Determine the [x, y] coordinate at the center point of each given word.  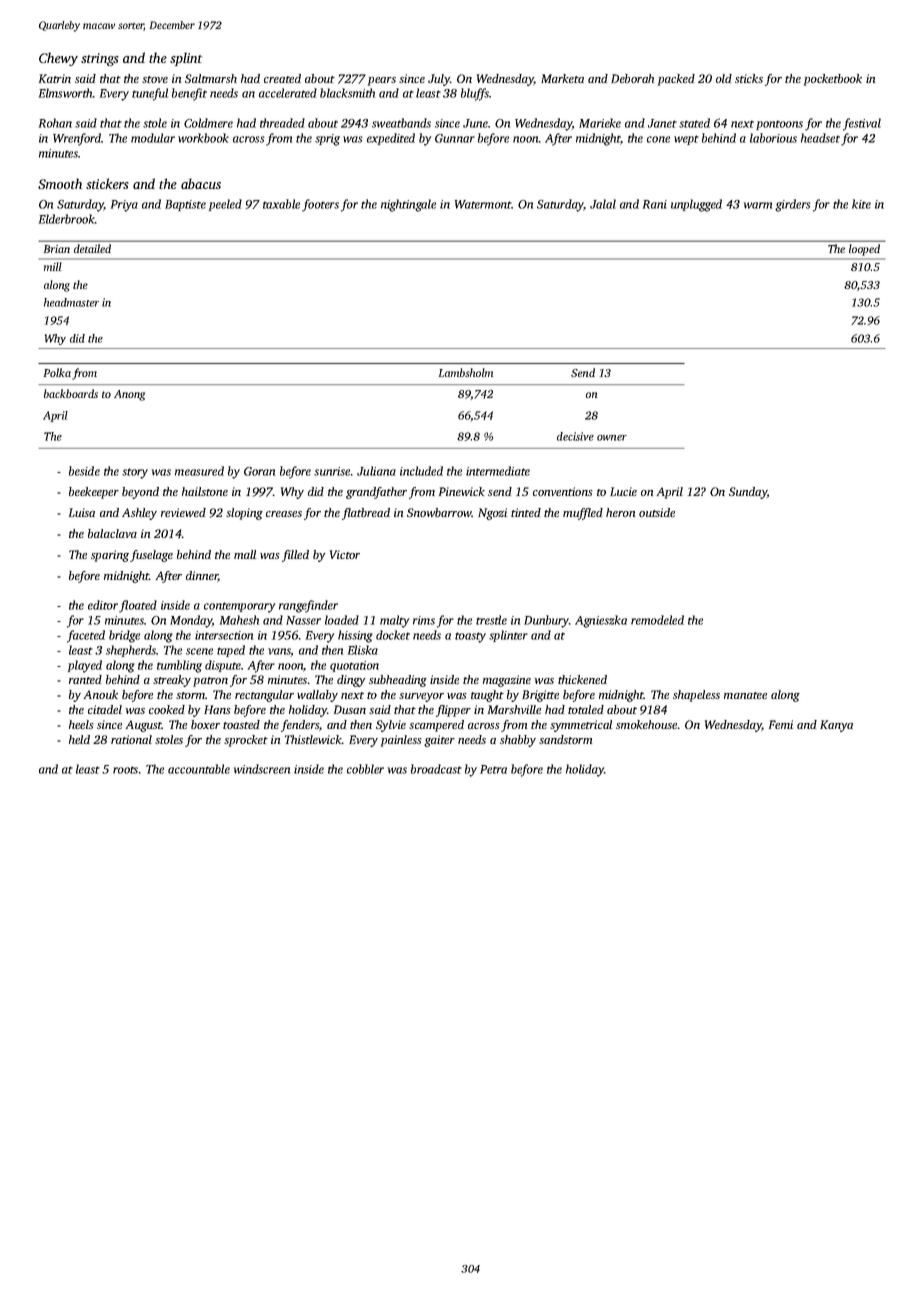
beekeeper [94, 493]
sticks [749, 78]
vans [279, 652]
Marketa [562, 78]
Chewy [58, 59]
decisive [575, 436]
